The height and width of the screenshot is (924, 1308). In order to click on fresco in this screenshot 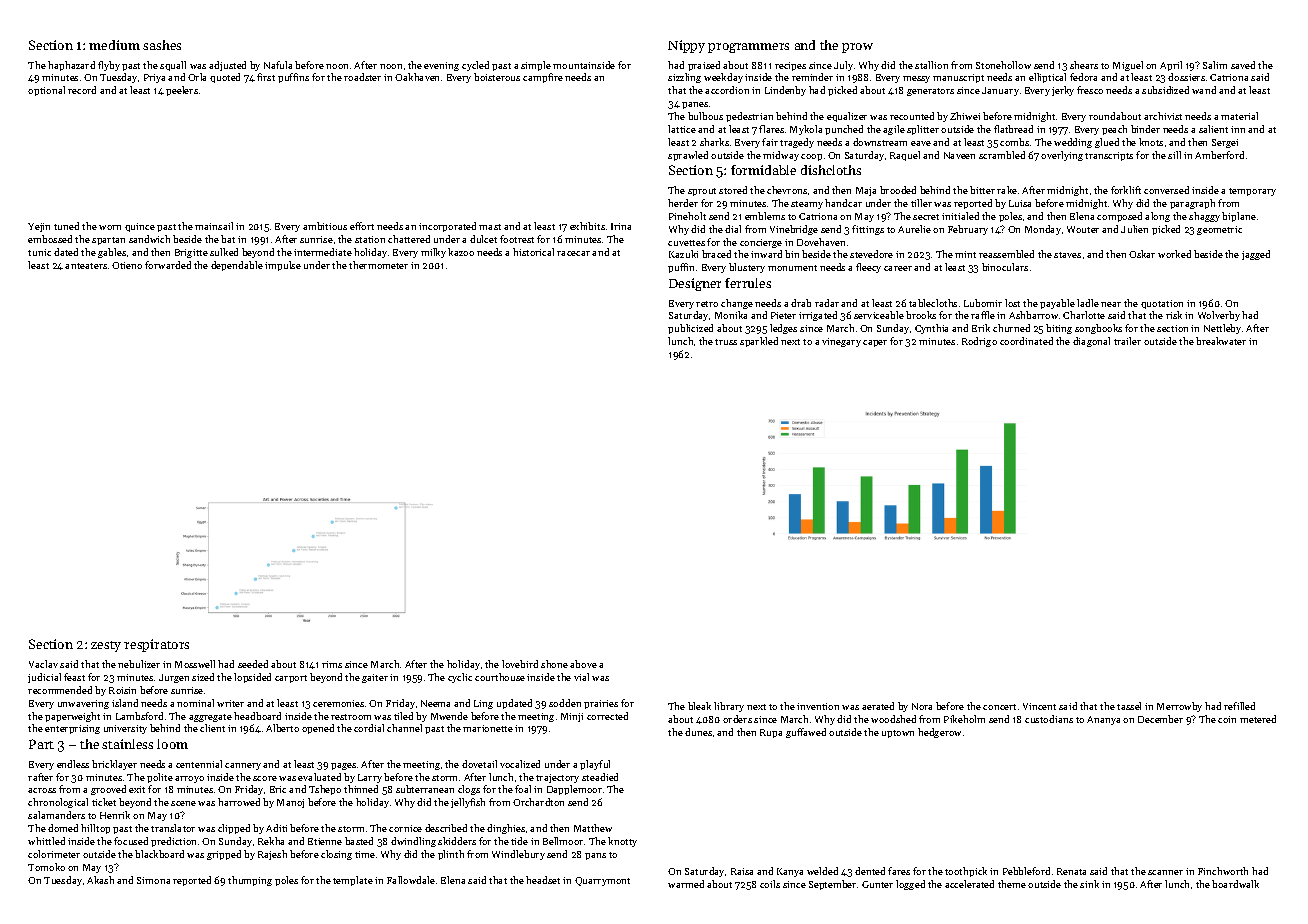, I will do `click(1090, 90)`.
